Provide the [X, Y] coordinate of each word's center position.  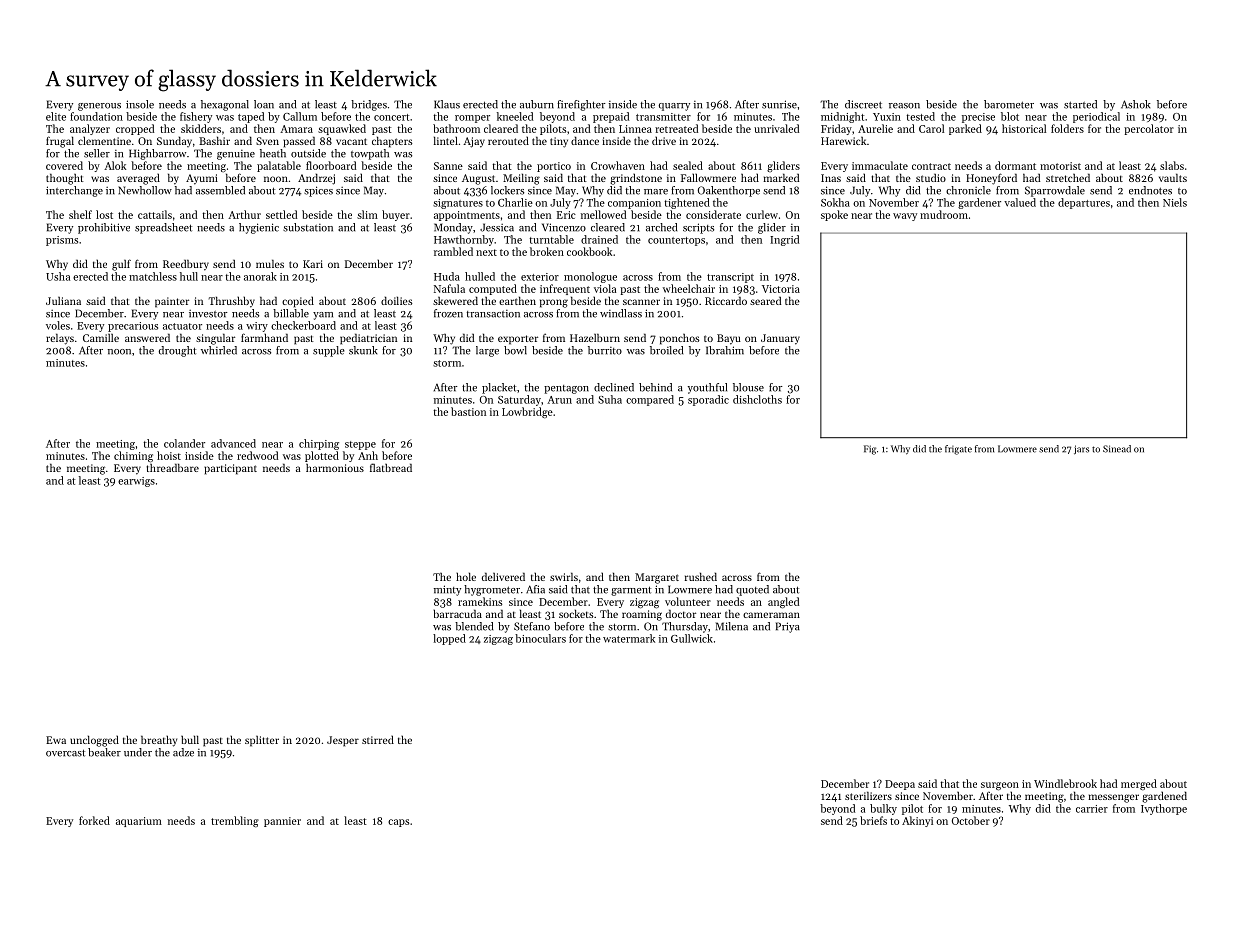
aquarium [139, 822]
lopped [449, 639]
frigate [958, 450]
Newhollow [145, 190]
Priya [788, 627]
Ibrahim [725, 350]
